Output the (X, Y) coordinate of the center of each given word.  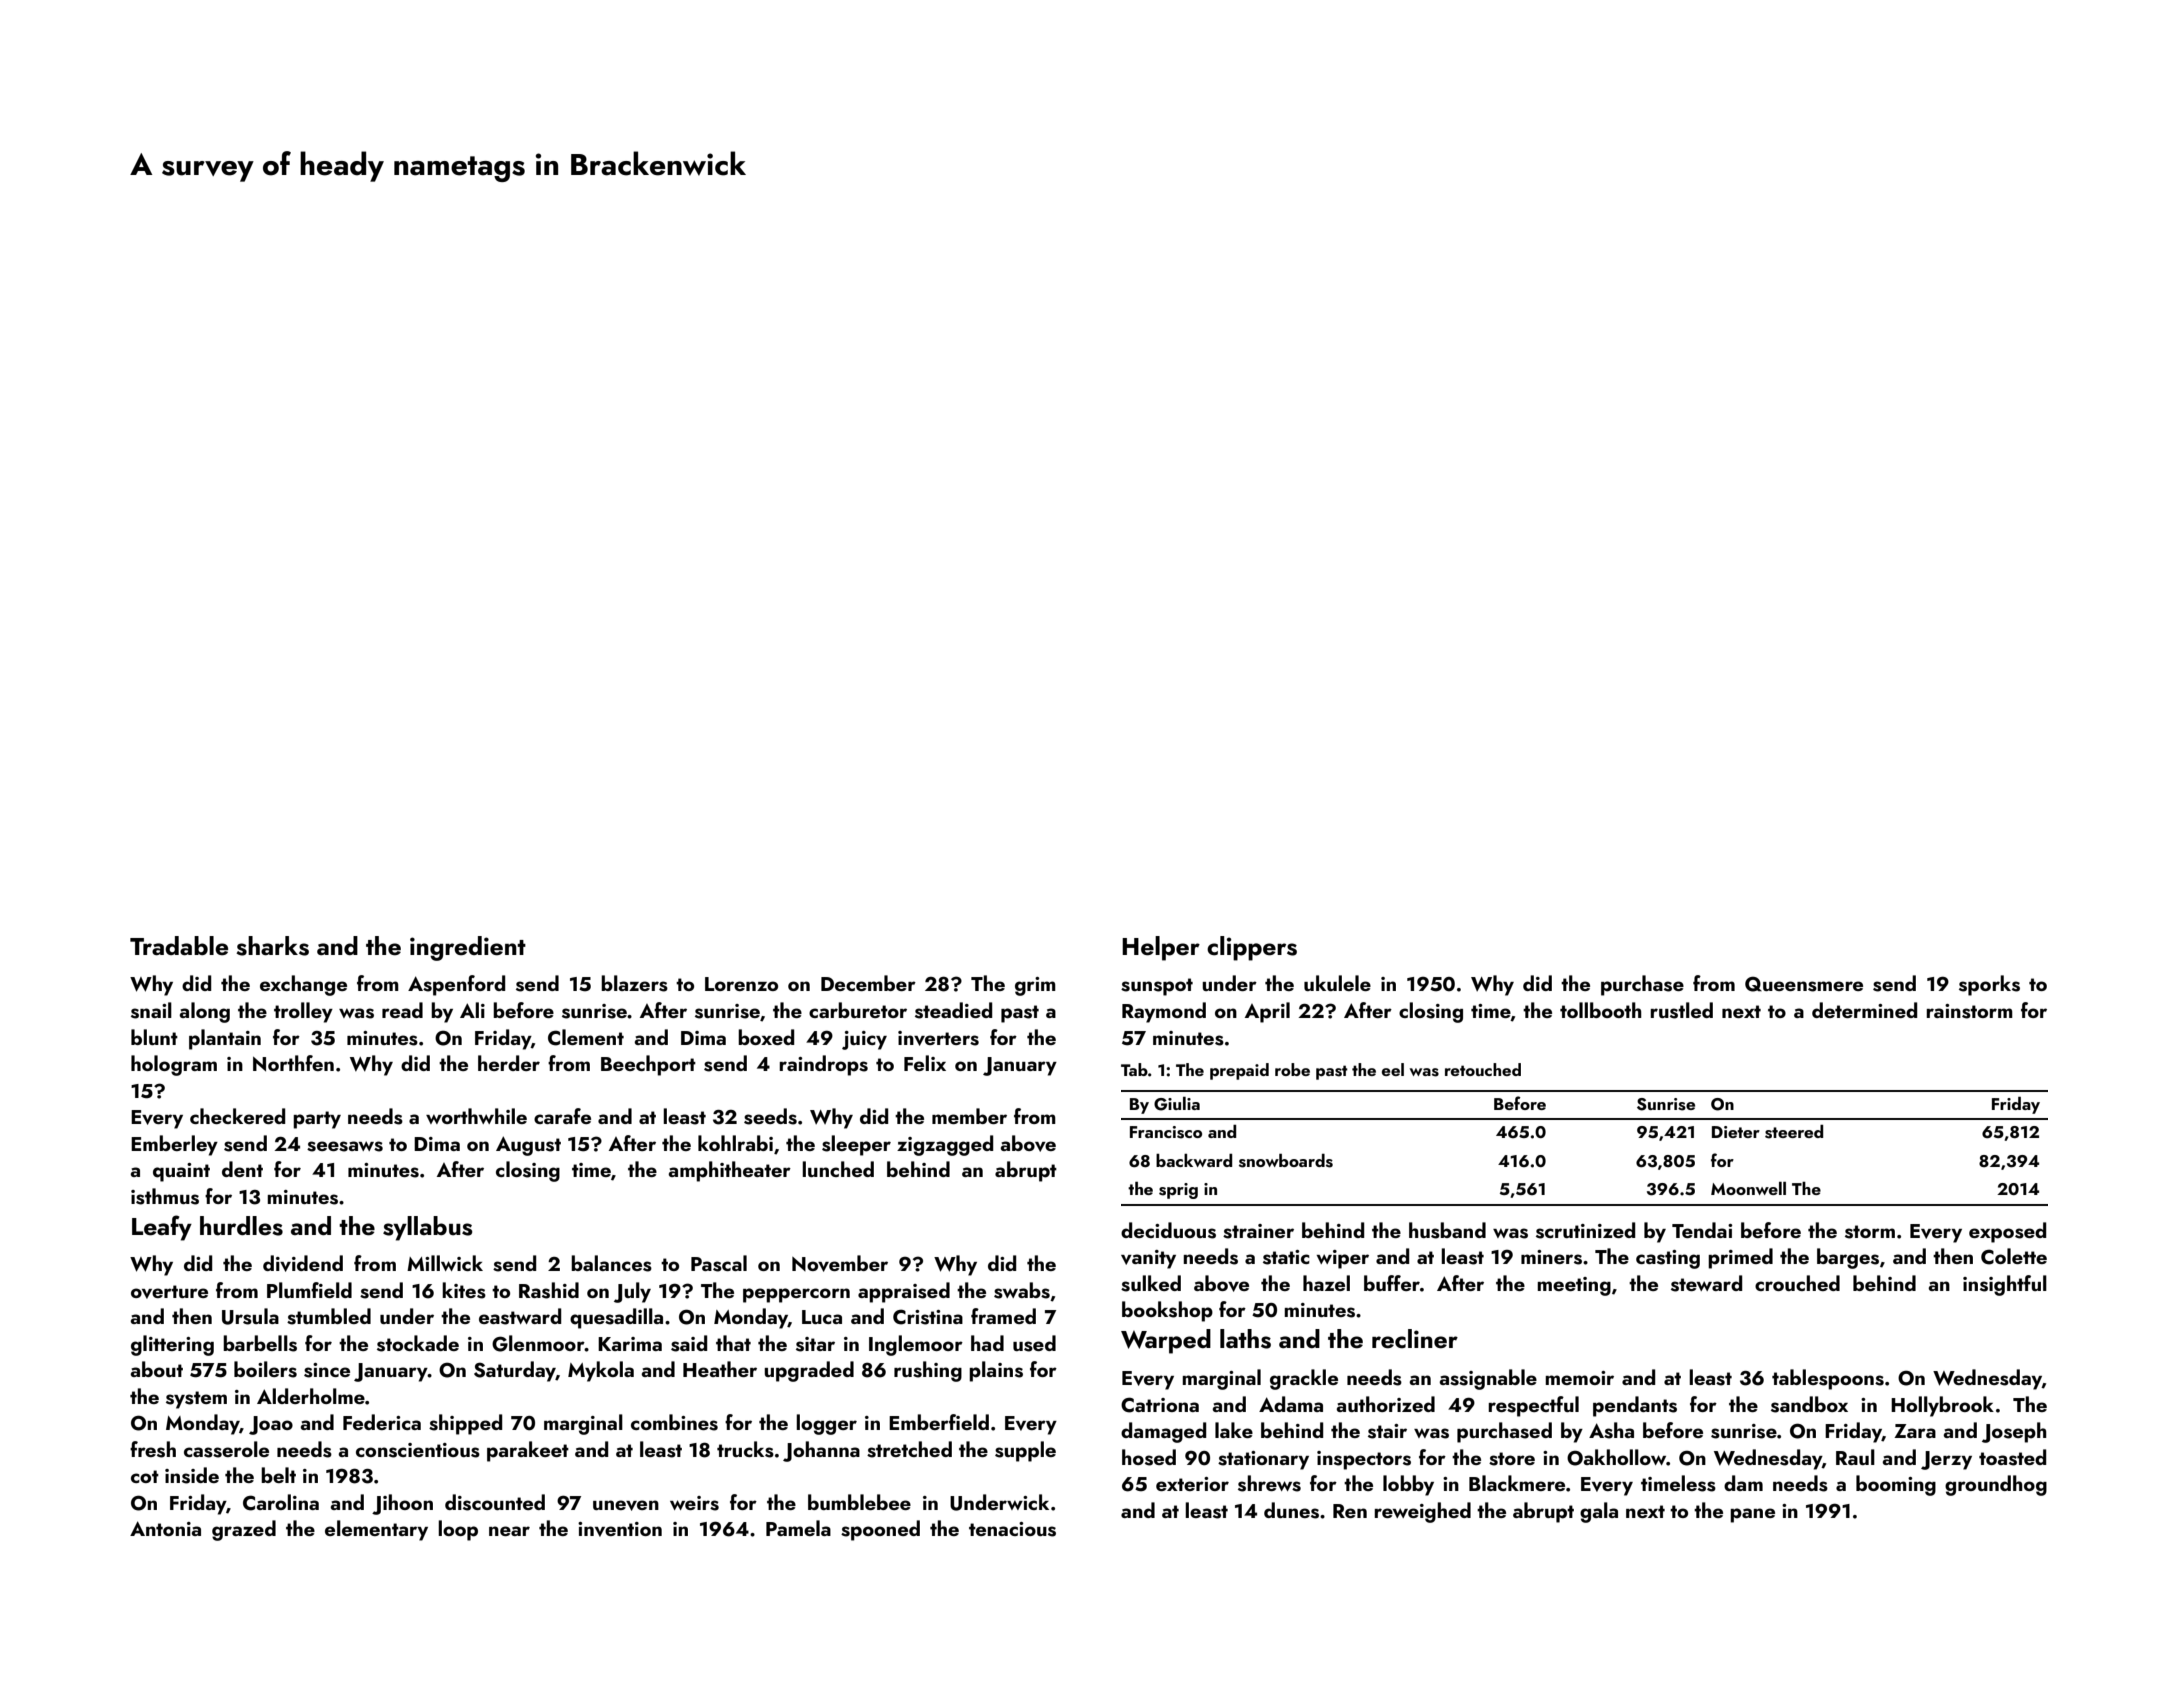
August (528, 1146)
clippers (1252, 948)
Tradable (179, 946)
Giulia (1177, 1104)
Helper (1161, 948)
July (632, 1292)
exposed (2007, 1232)
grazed (244, 1530)
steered (1794, 1132)
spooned (880, 1530)
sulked (1151, 1283)
